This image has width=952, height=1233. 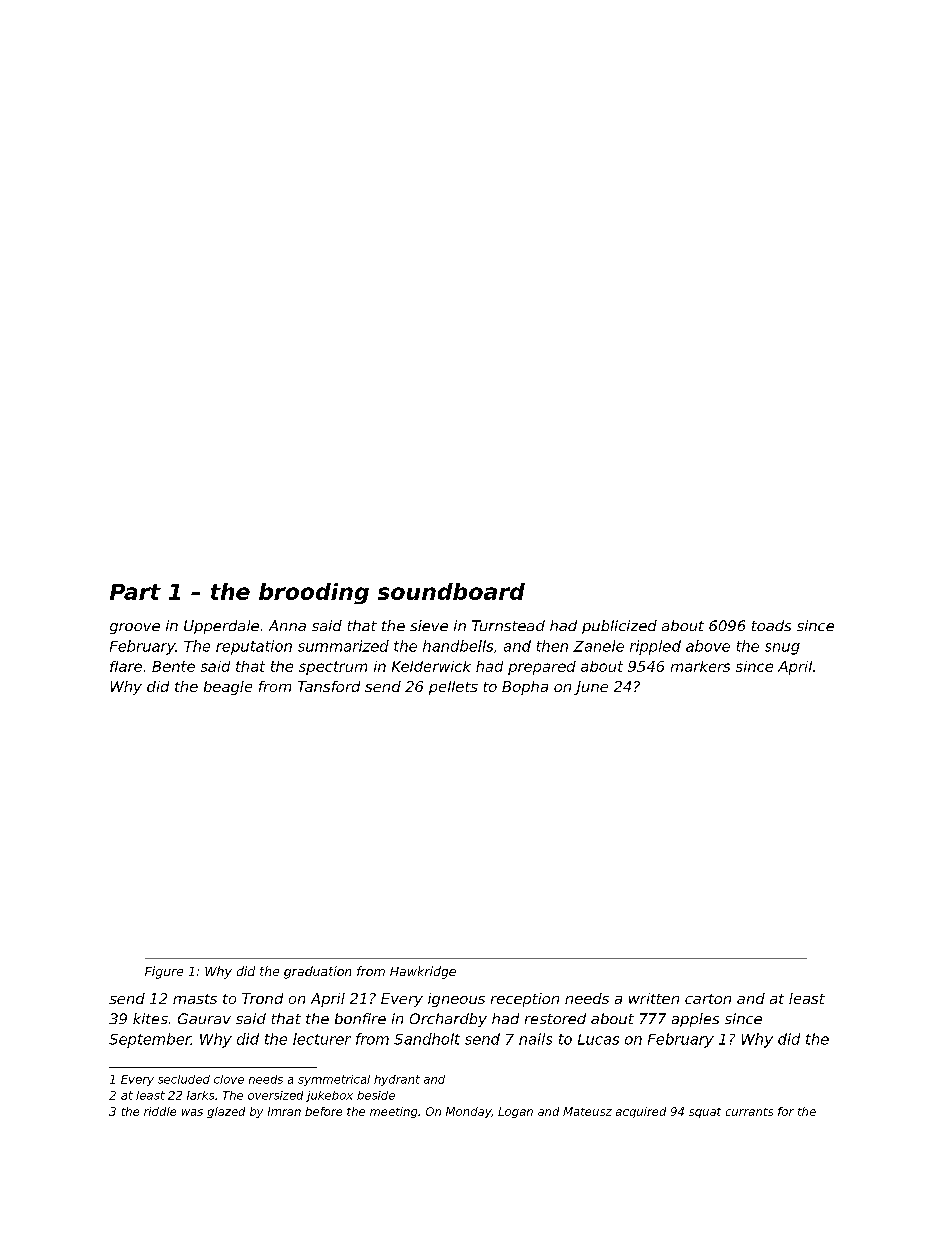 I want to click on apples, so click(x=695, y=1020).
